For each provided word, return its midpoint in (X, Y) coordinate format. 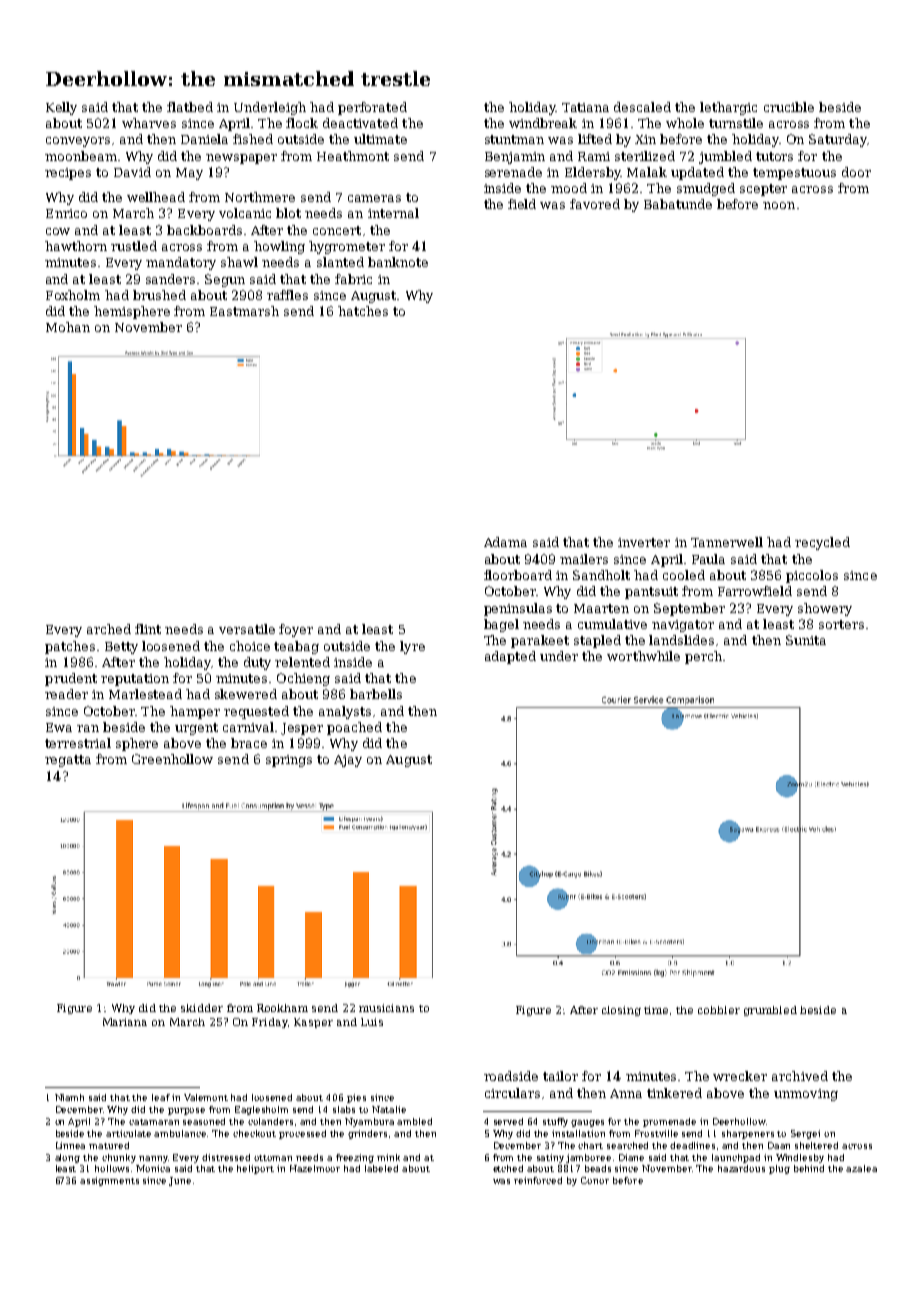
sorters (841, 624)
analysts (345, 712)
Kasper (313, 1023)
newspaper (241, 159)
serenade (513, 172)
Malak (647, 172)
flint (148, 629)
